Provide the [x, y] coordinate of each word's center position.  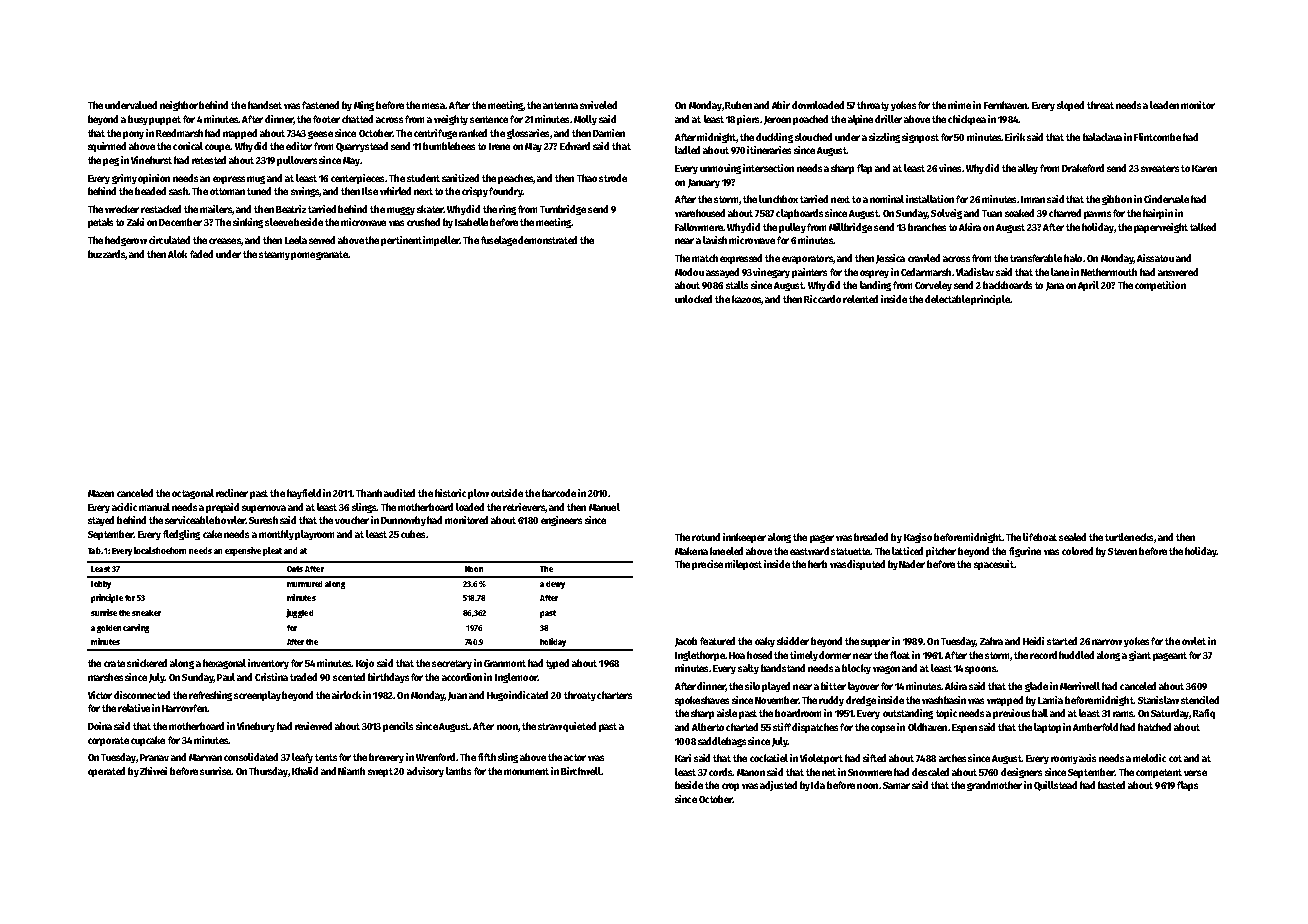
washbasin [944, 700]
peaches [515, 179]
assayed [722, 273]
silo [752, 686]
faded [201, 254]
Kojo [365, 664]
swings [305, 192]
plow [478, 494]
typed [557, 664]
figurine [1025, 552]
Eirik [1015, 137]
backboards [1007, 285]
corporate [108, 741]
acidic [124, 507]
